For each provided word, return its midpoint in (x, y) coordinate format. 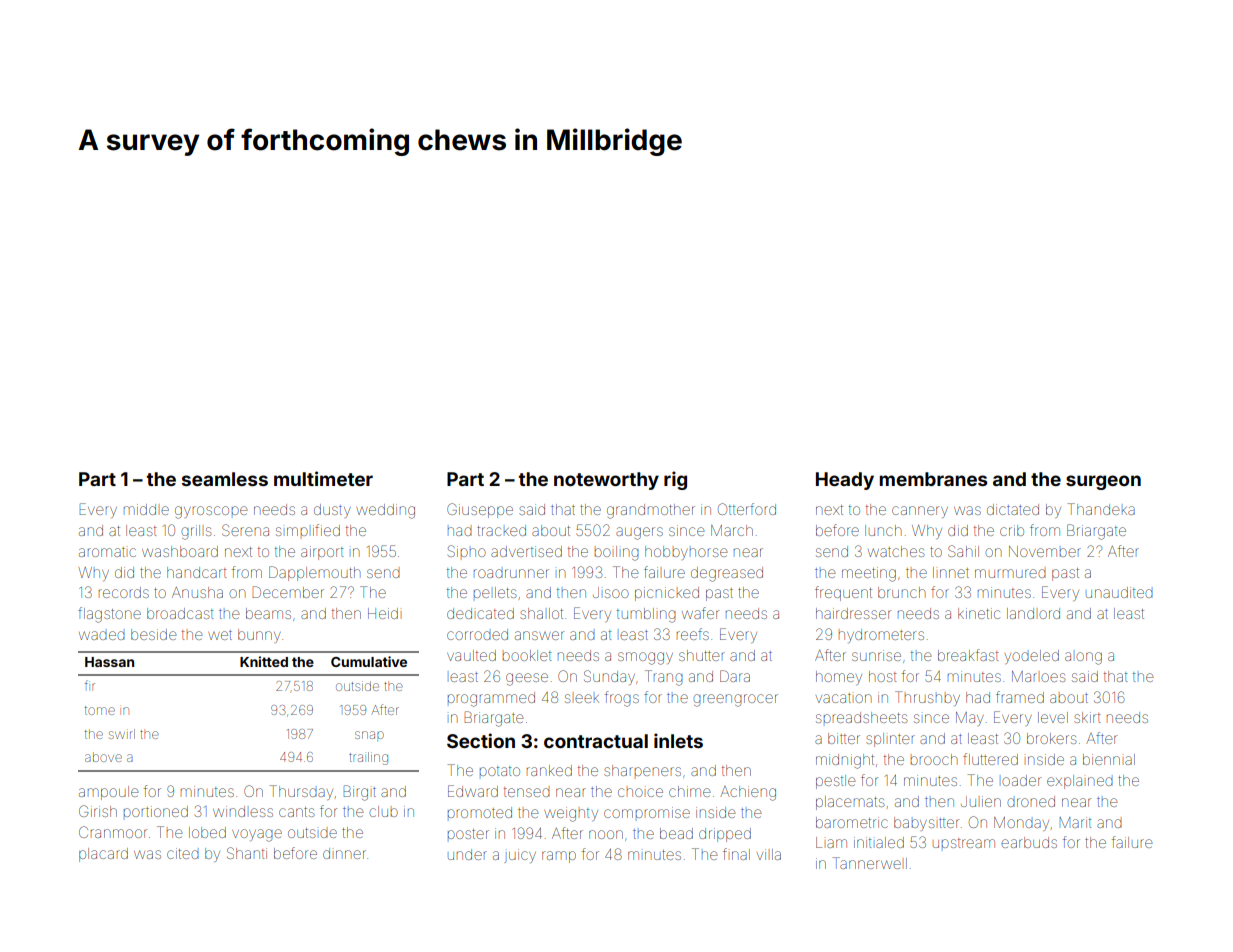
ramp (559, 857)
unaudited (1119, 592)
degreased (727, 574)
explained (1080, 782)
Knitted (264, 661)
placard (103, 855)
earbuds (1029, 842)
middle (146, 509)
